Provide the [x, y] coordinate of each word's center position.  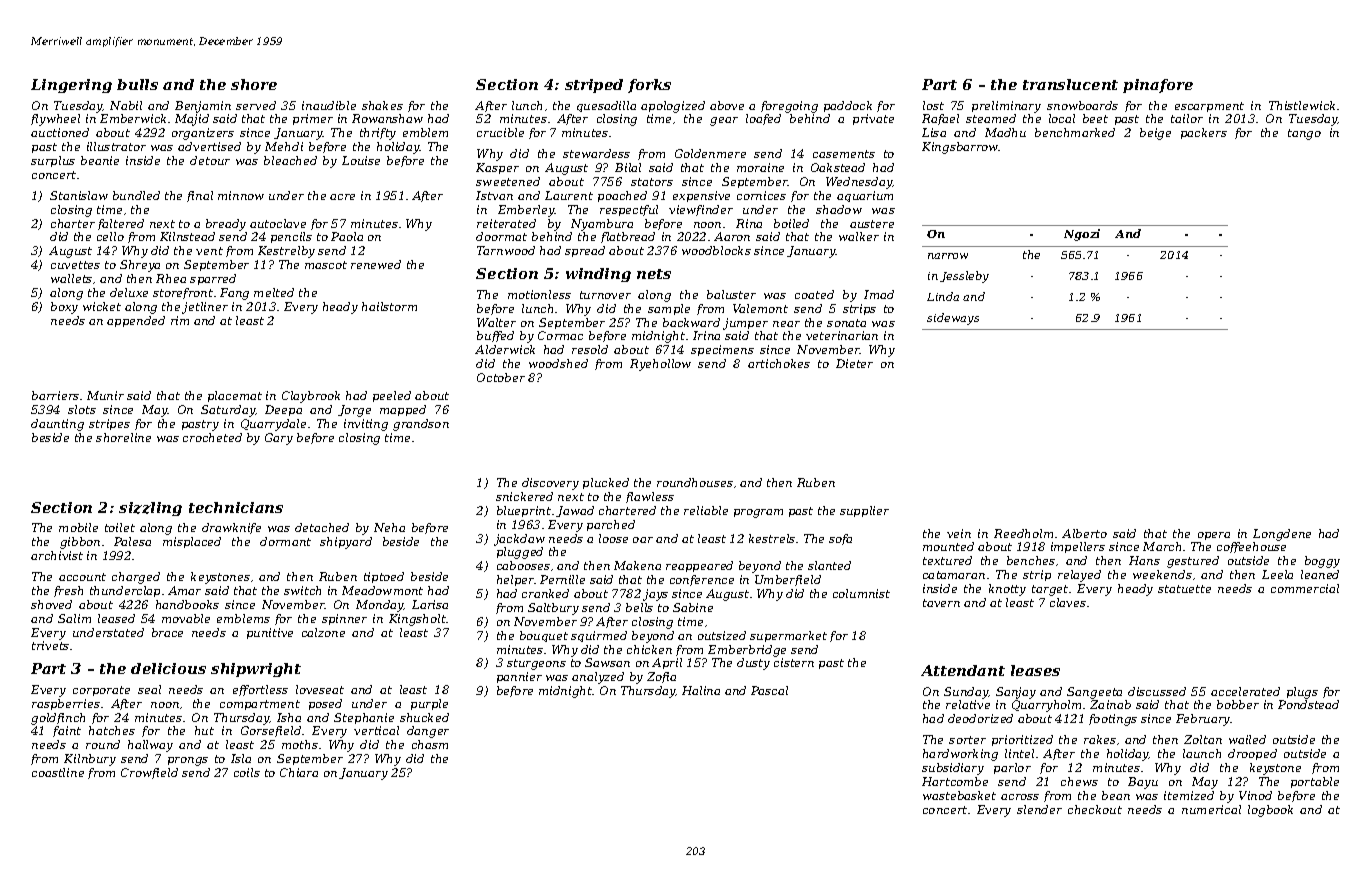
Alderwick [505, 349]
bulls [137, 84]
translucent [1070, 84]
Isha [289, 717]
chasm [430, 744]
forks [649, 86]
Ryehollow [660, 365]
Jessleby [964, 277]
